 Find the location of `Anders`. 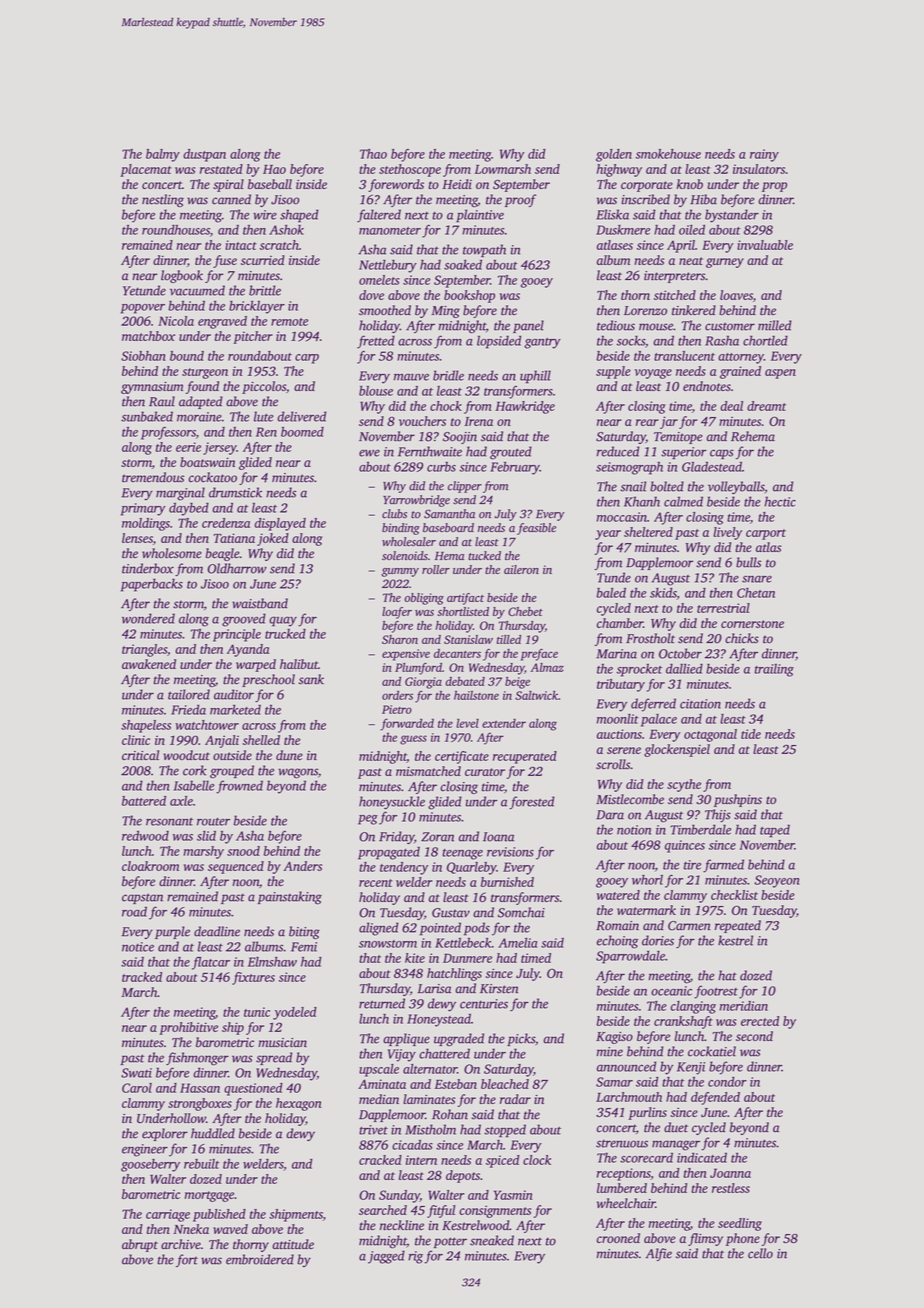

Anders is located at coordinates (302, 866).
